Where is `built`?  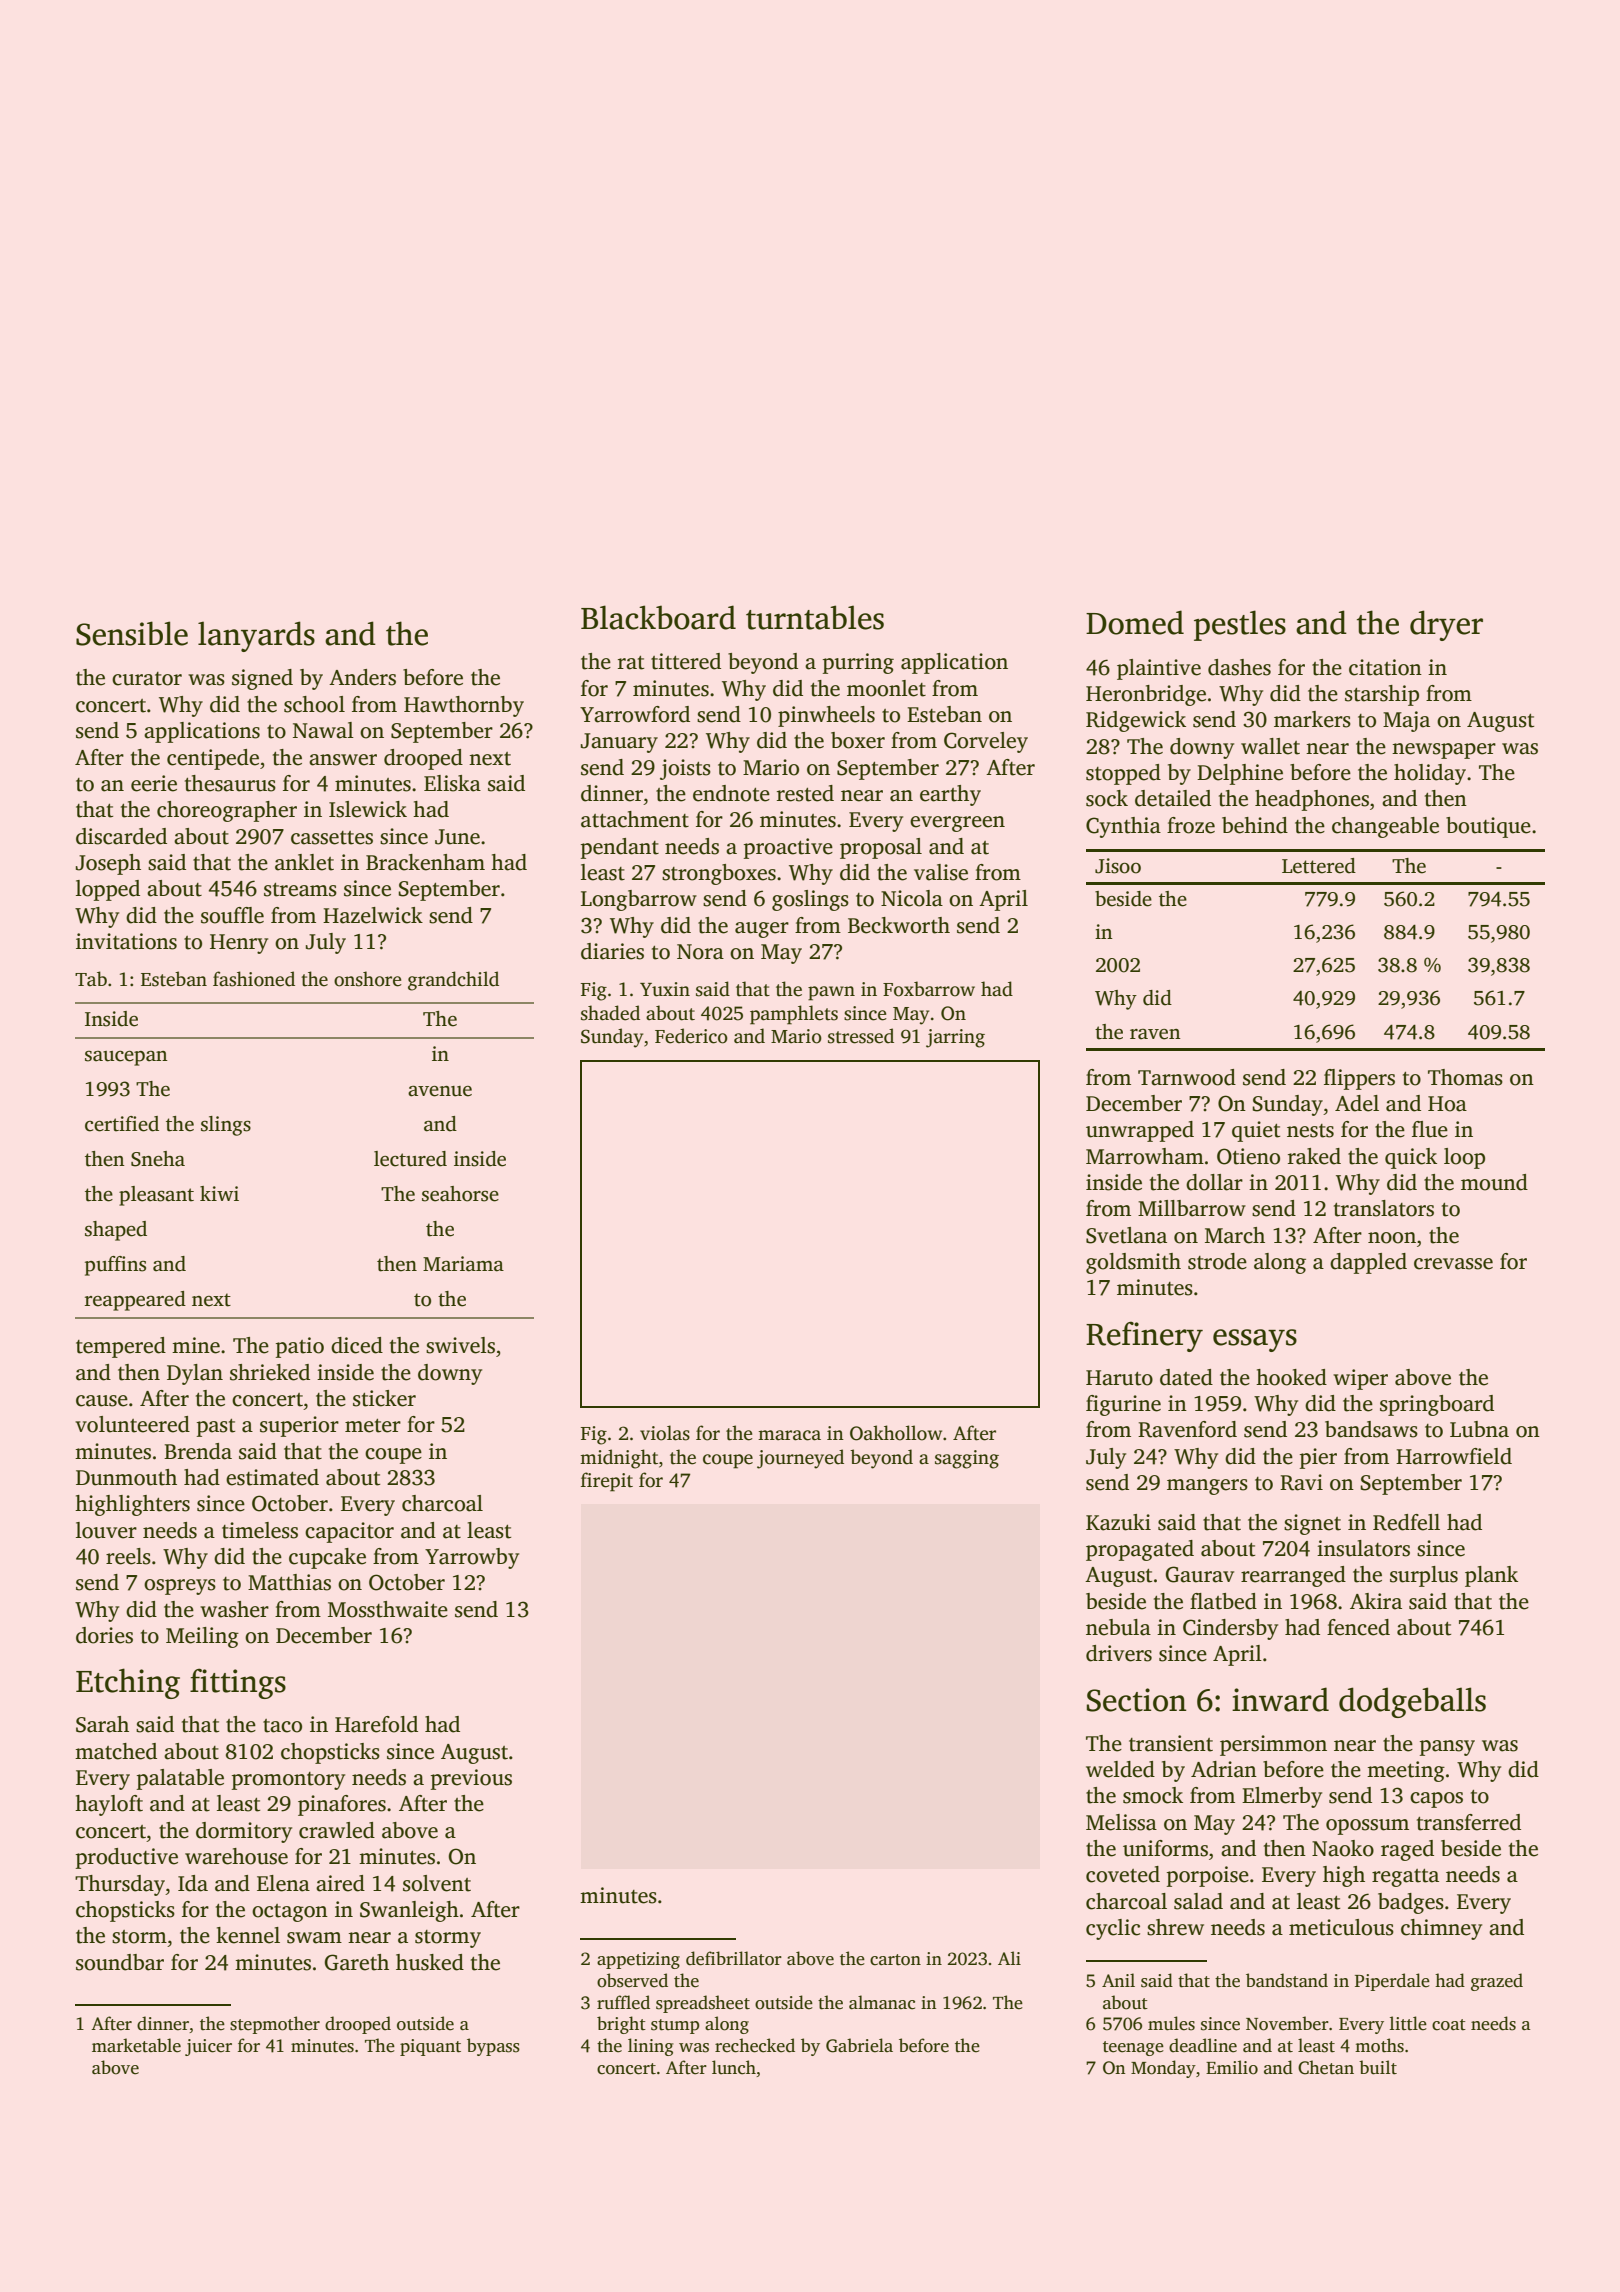
built is located at coordinates (1378, 2067).
